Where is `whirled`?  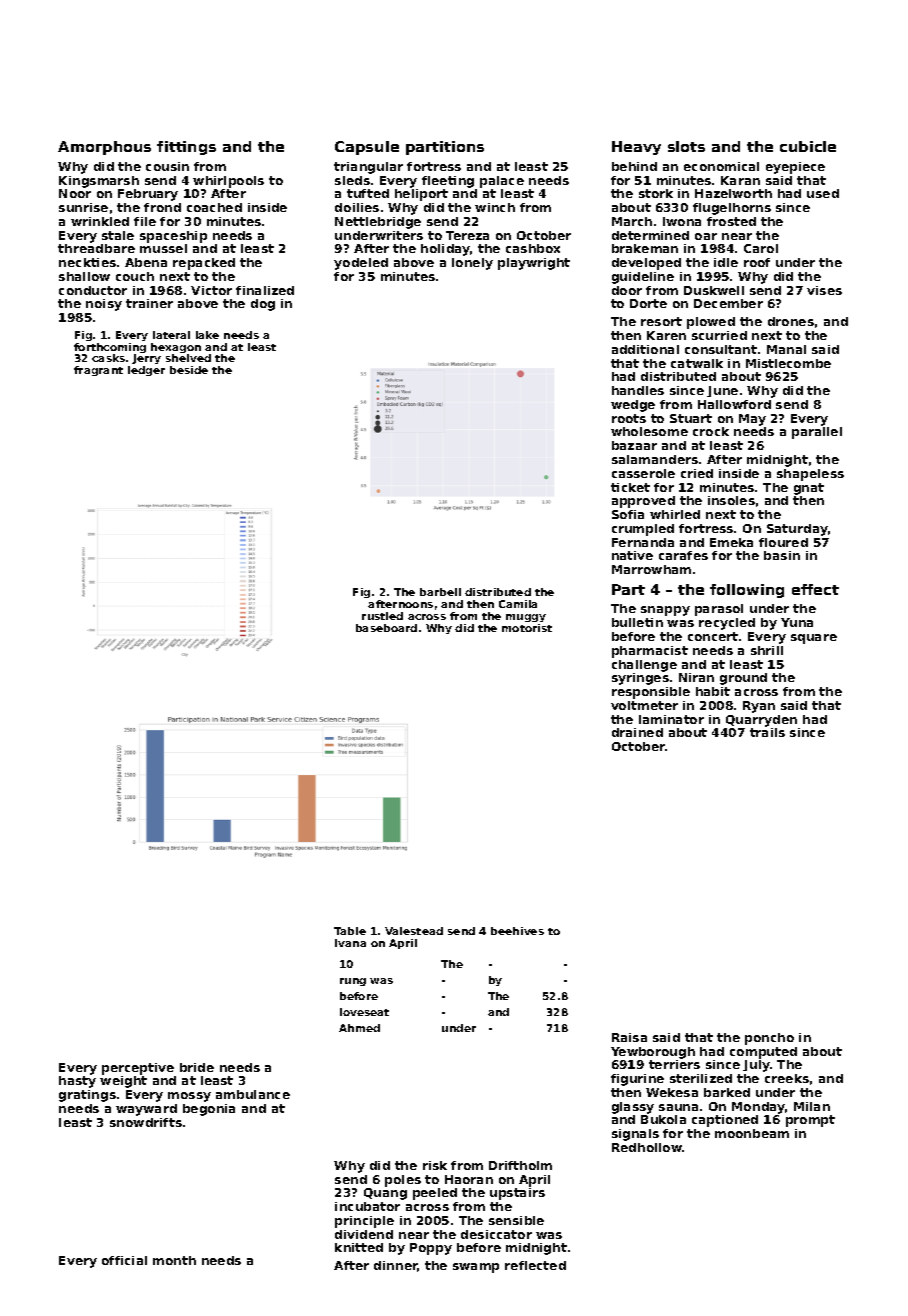
whirled is located at coordinates (675, 514).
